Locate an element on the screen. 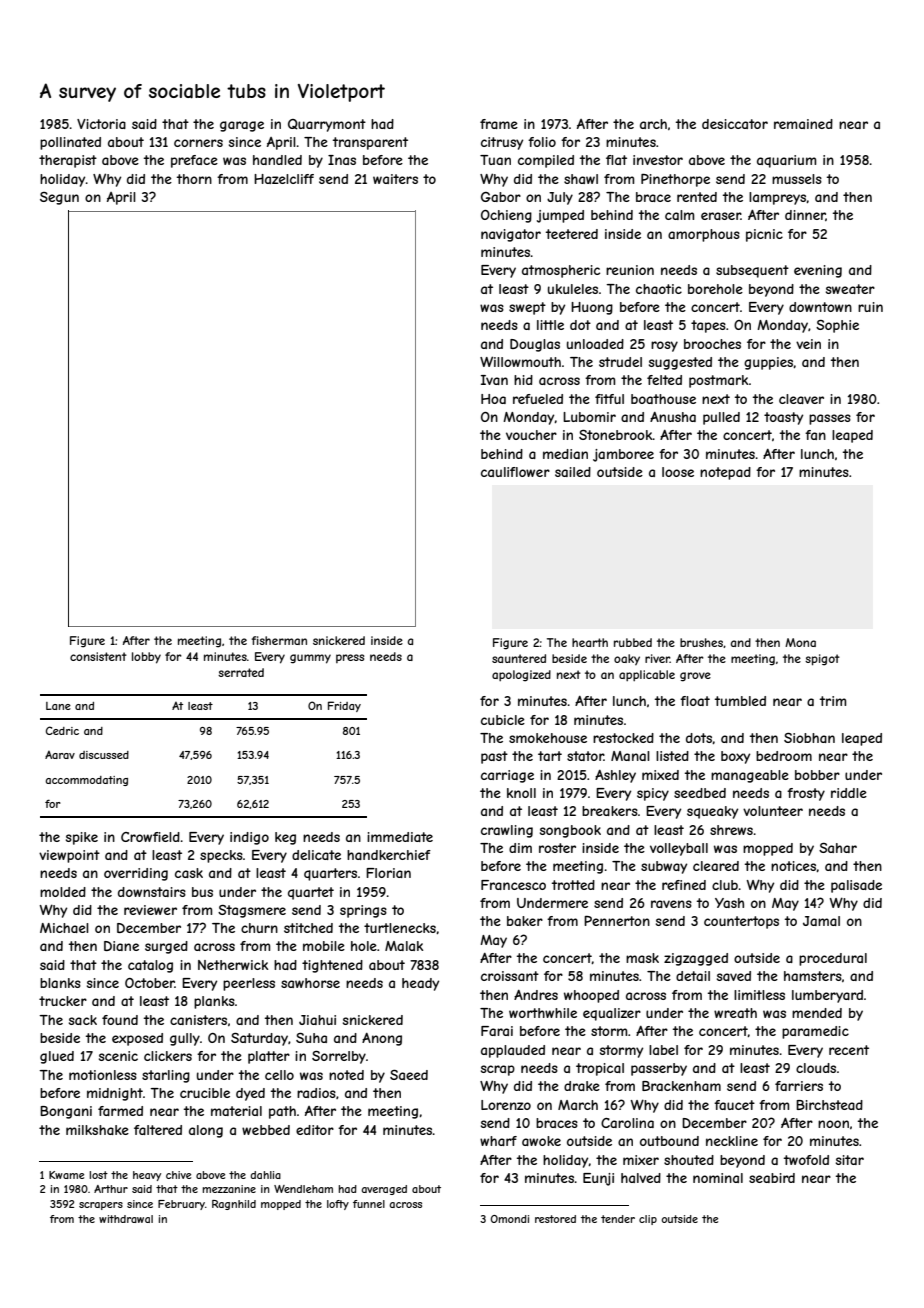 The height and width of the screenshot is (1308, 924). Gabor is located at coordinates (501, 197).
